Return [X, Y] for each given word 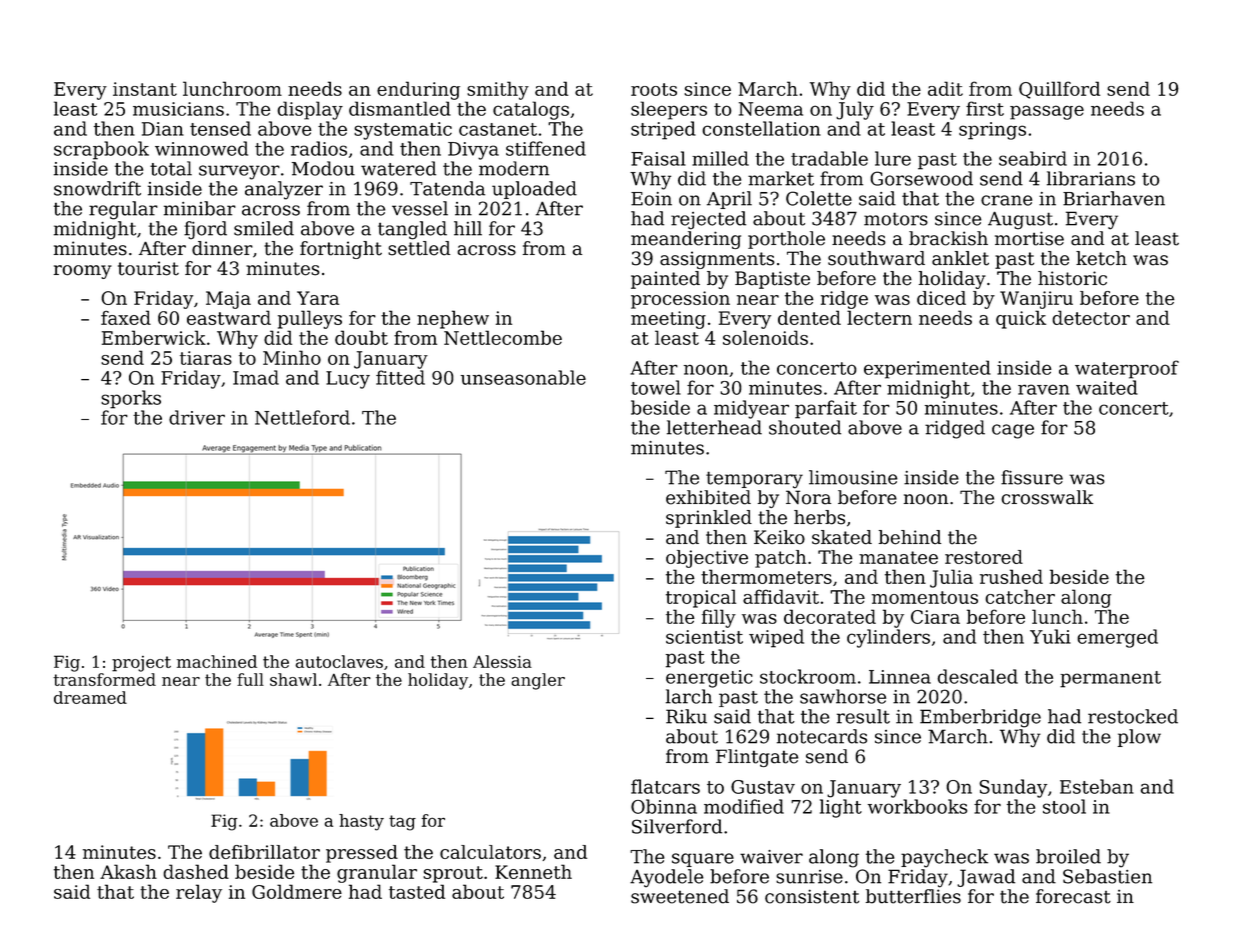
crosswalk [1047, 497]
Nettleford [302, 417]
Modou [323, 168]
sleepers [669, 110]
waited [1107, 387]
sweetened [680, 896]
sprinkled [709, 519]
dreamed [90, 697]
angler [538, 681]
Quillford [1059, 90]
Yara [318, 298]
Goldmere [297, 891]
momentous [925, 597]
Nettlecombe [503, 337]
